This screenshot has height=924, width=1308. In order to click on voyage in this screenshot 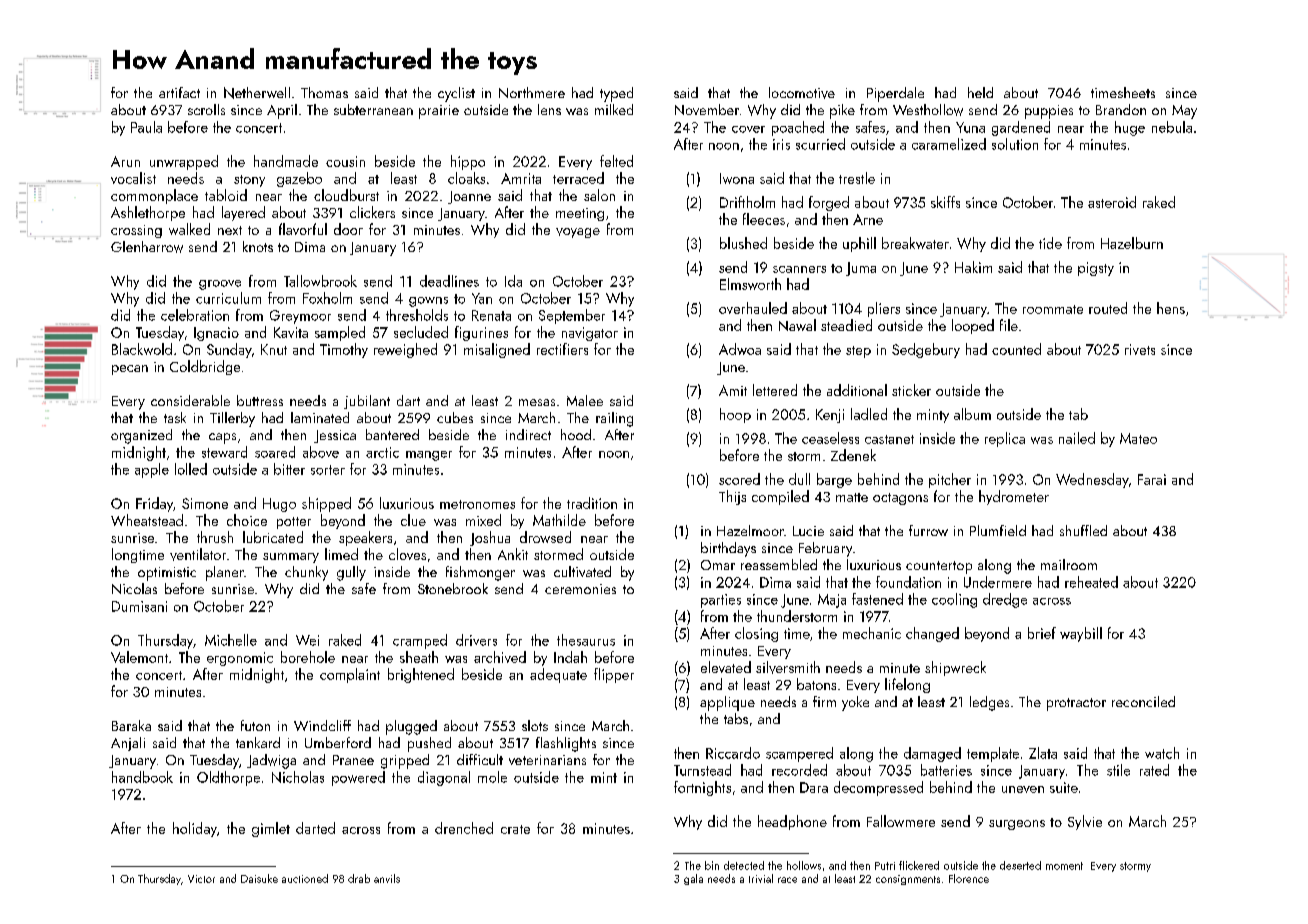, I will do `click(578, 233)`.
